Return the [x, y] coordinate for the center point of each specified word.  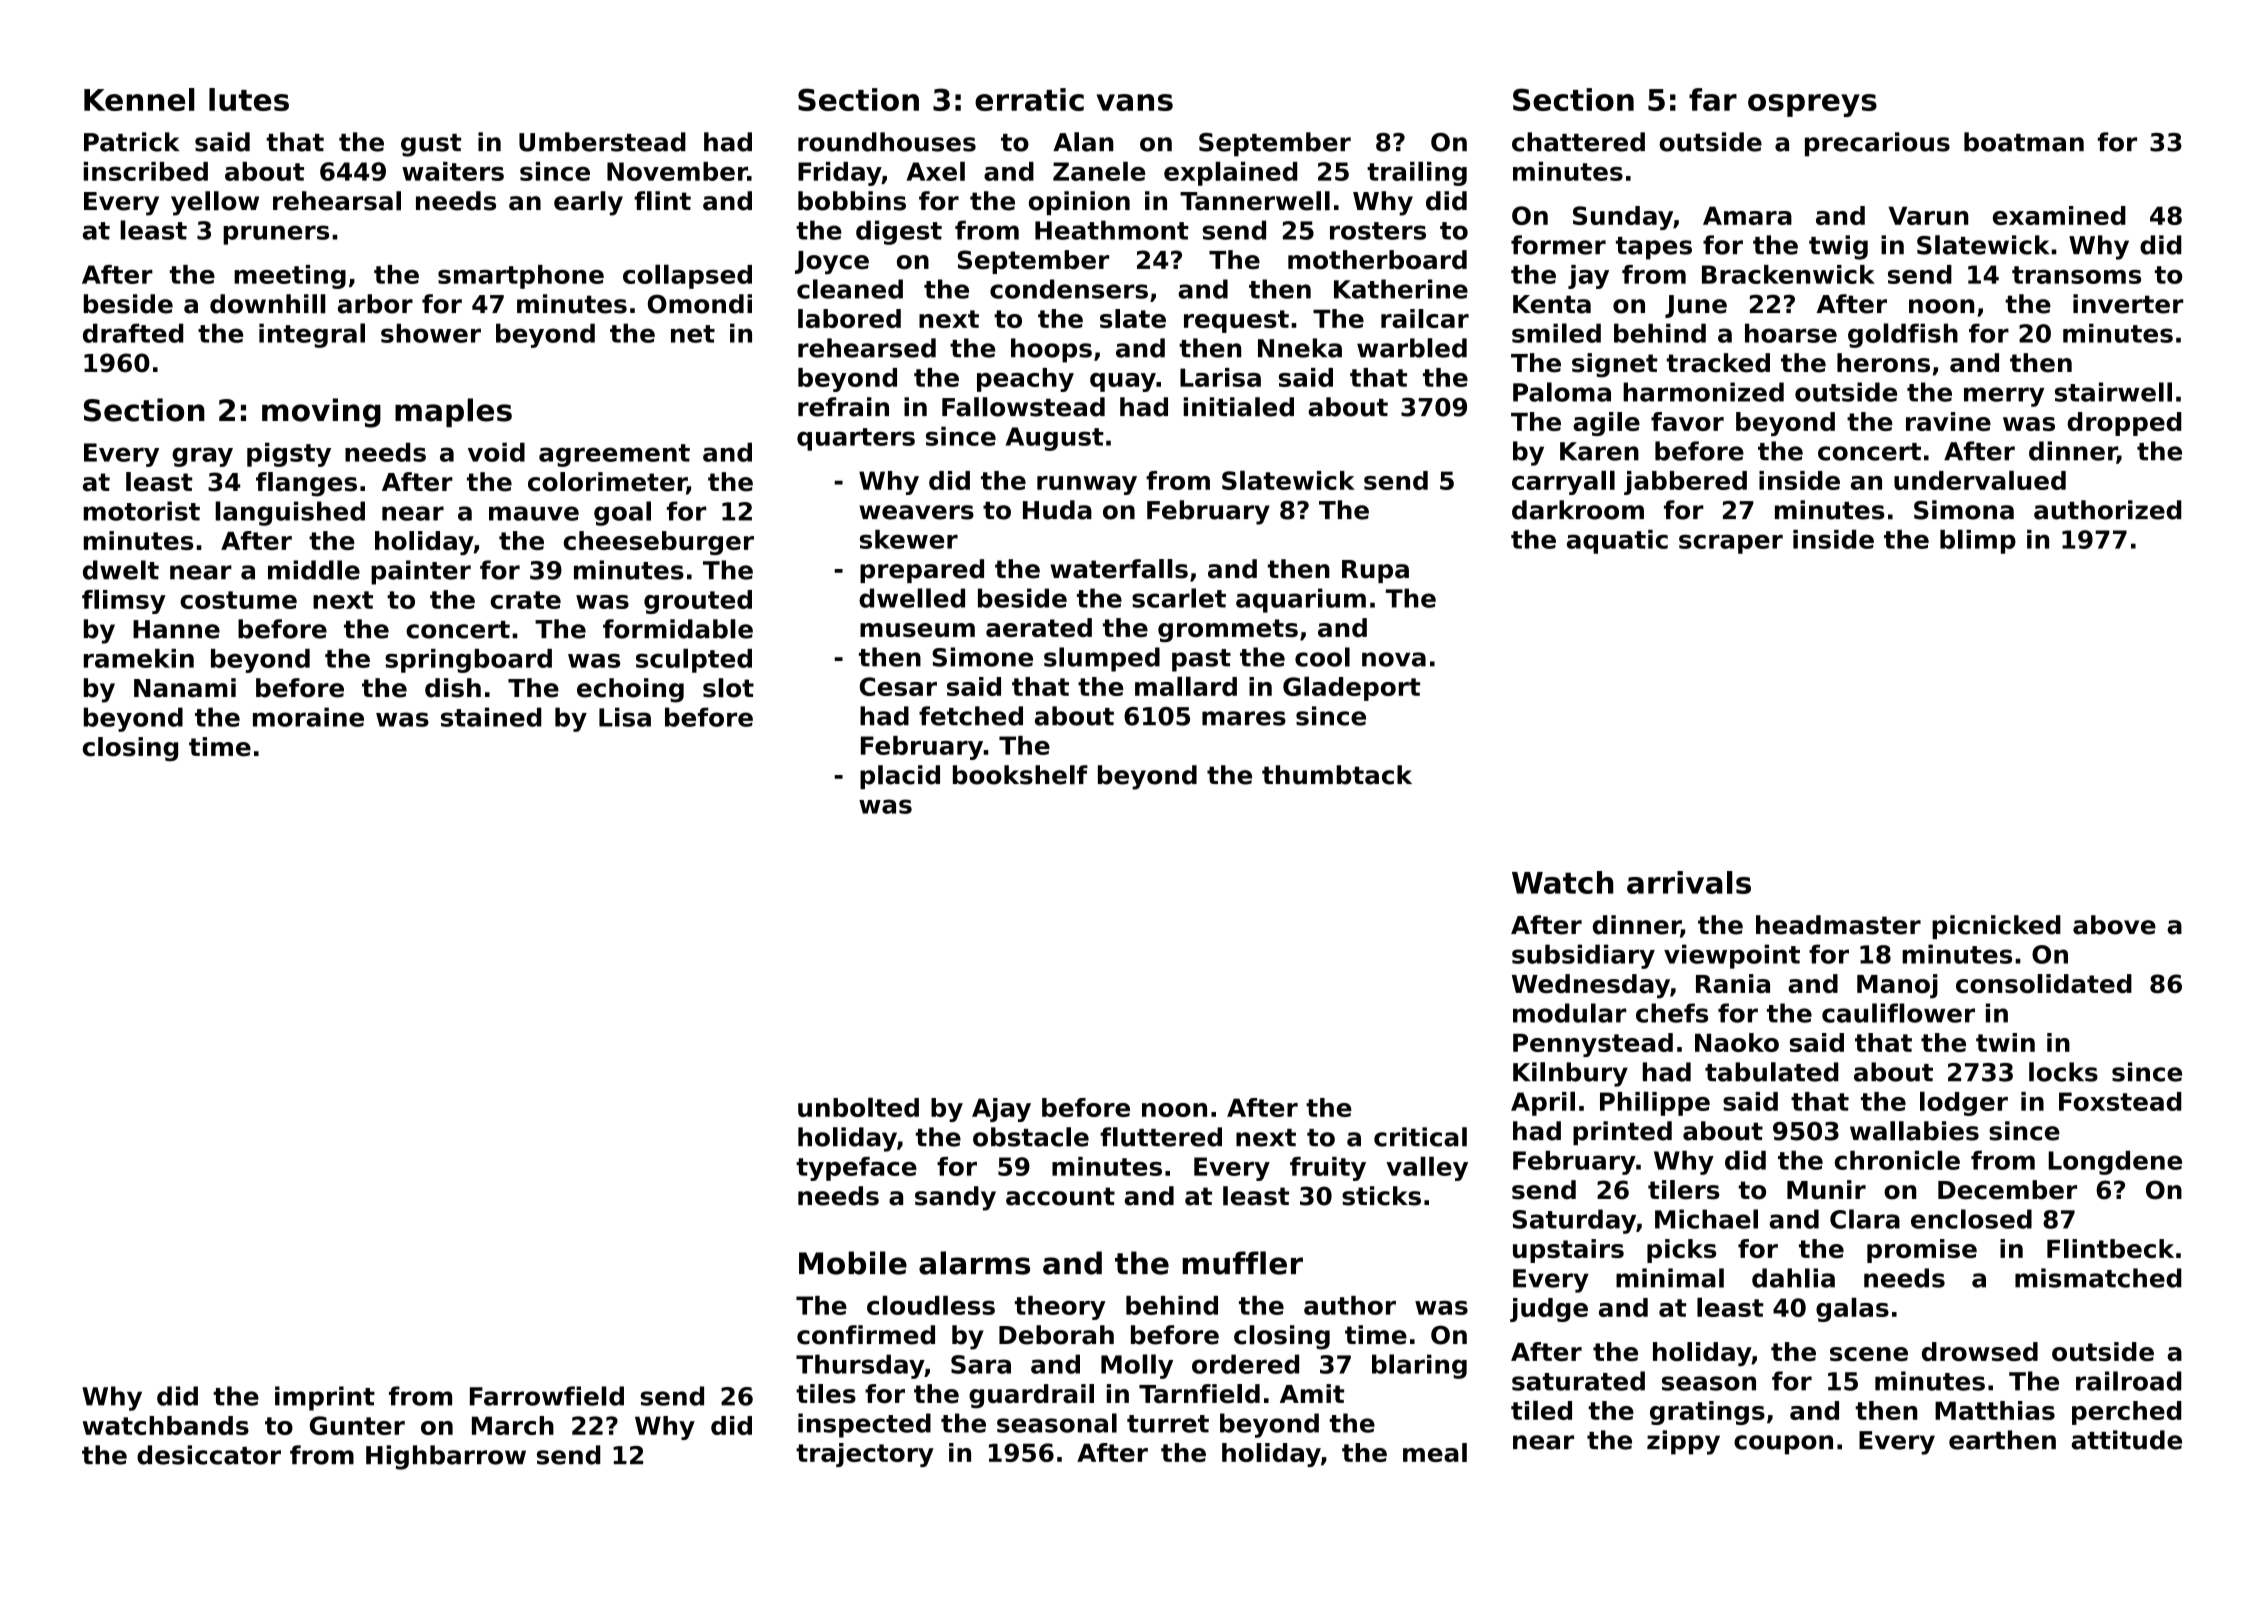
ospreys [1812, 105]
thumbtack [1337, 775]
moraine [308, 717]
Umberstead [602, 142]
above [2114, 925]
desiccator [209, 1455]
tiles [826, 1394]
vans [1134, 102]
